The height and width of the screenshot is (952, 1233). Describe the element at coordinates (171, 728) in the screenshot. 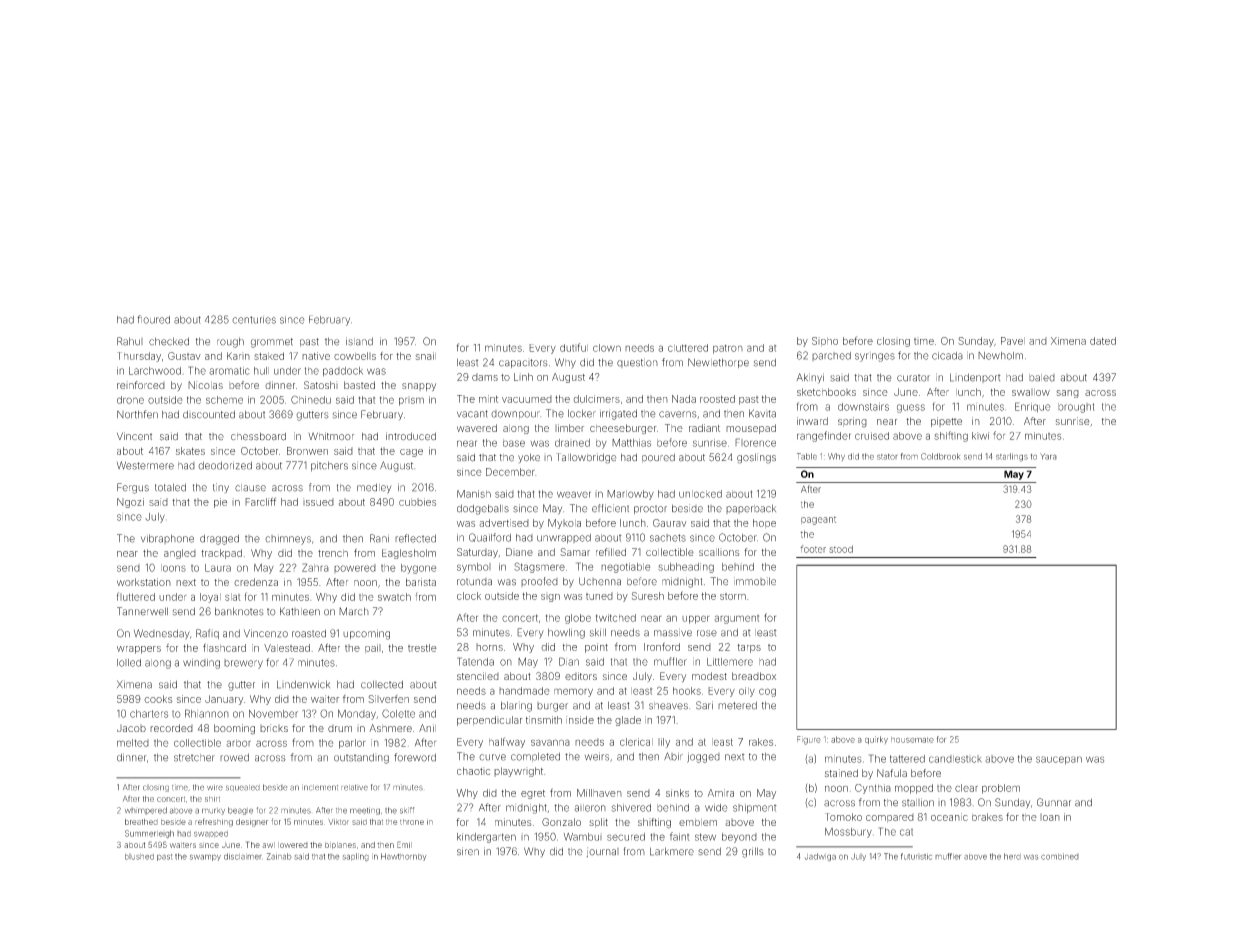

I see `recorded` at that location.
